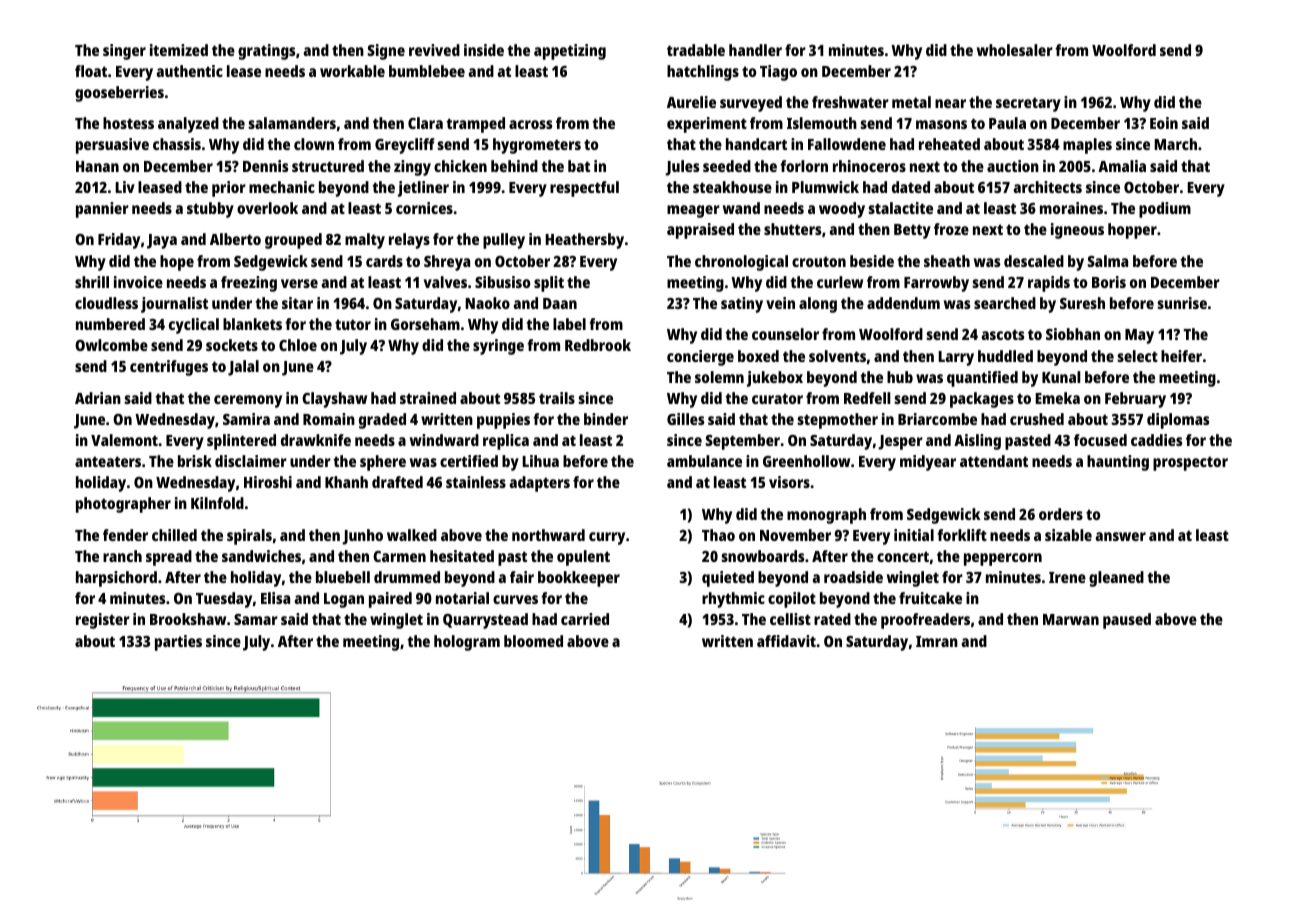 The width and height of the screenshot is (1308, 924). I want to click on sitar, so click(297, 303).
